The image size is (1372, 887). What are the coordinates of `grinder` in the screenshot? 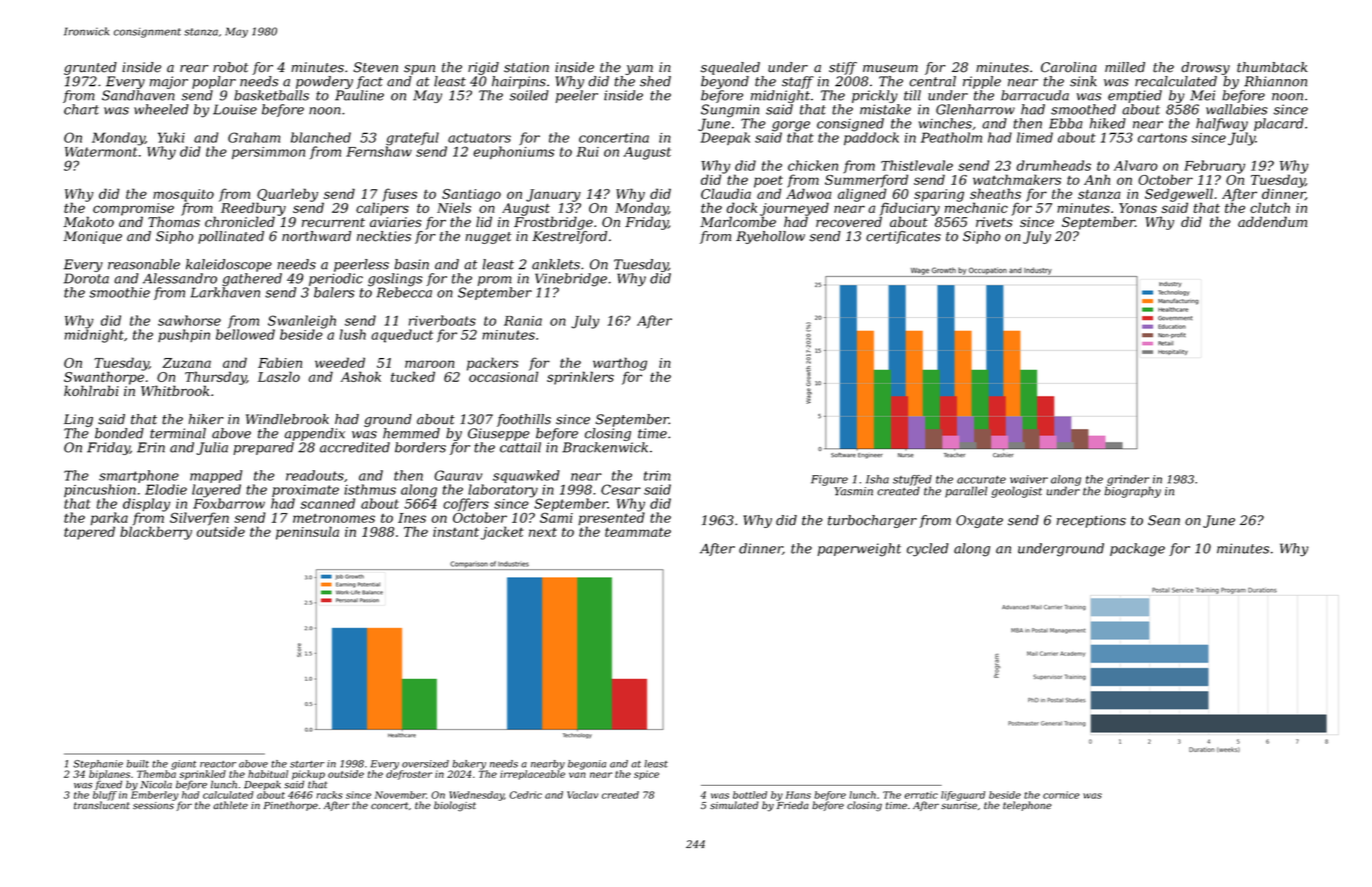 It's located at (1128, 480).
